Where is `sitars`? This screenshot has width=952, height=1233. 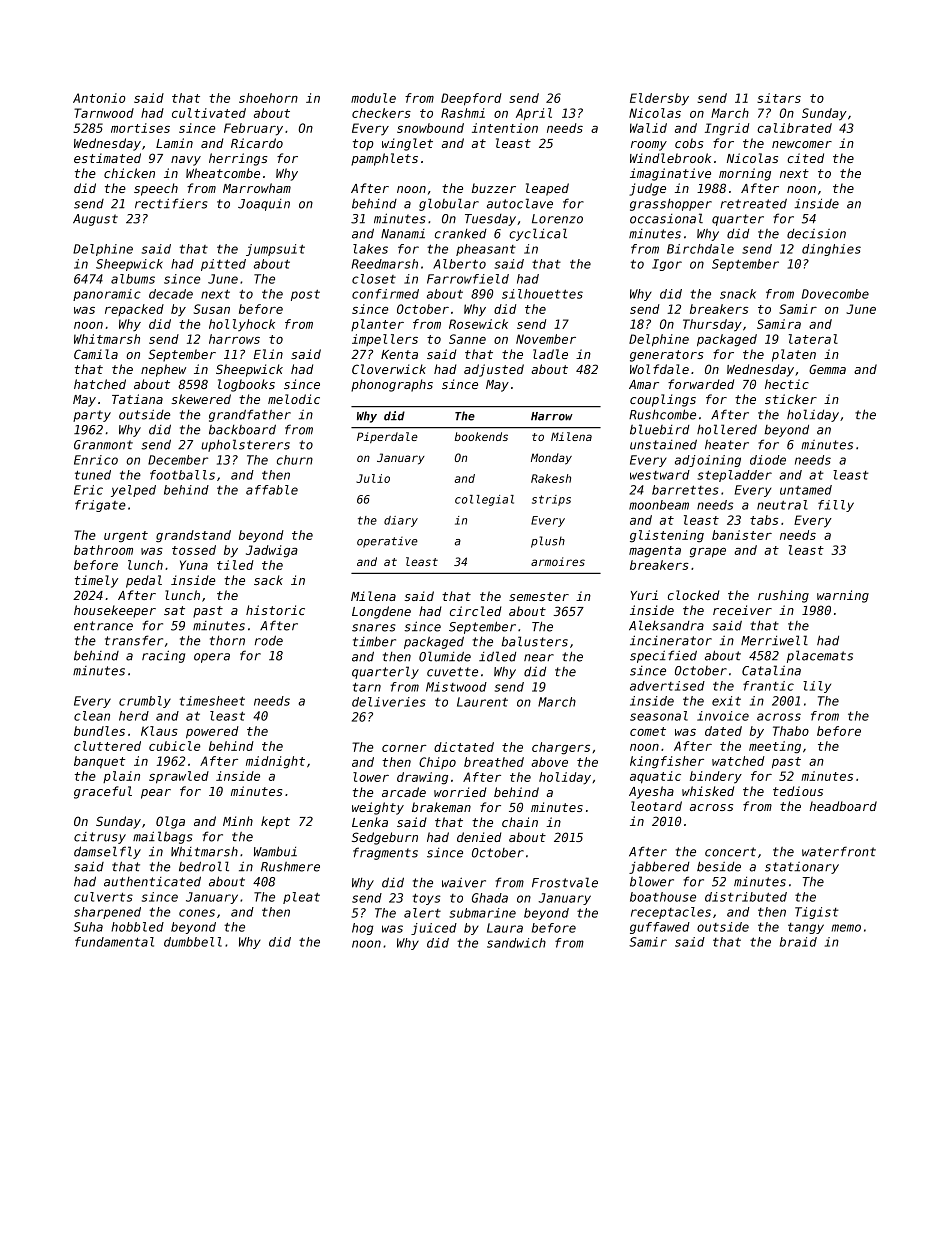 sitars is located at coordinates (779, 98).
